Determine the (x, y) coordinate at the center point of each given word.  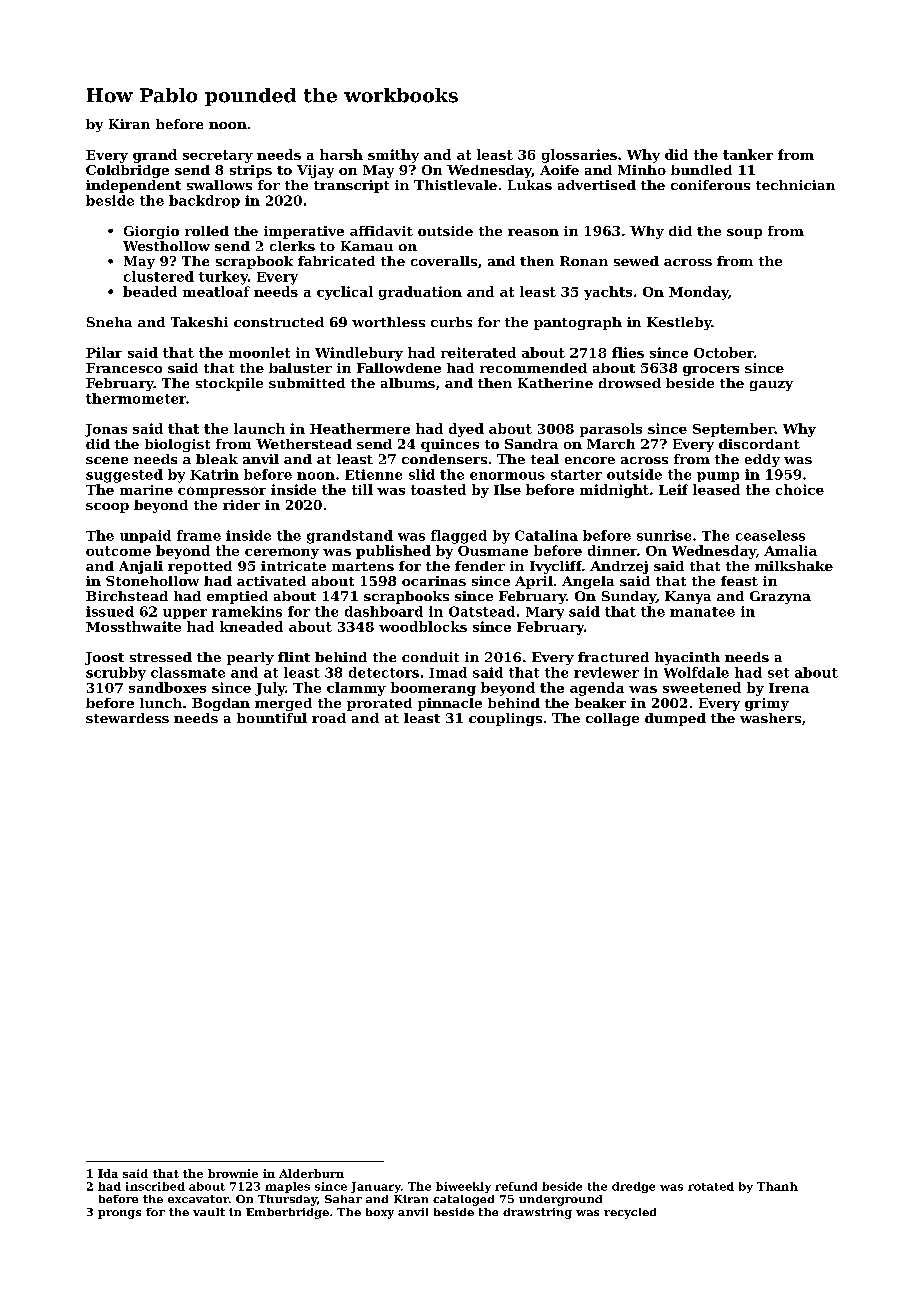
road (329, 718)
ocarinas (434, 581)
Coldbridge (127, 171)
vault (209, 1212)
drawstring (537, 1213)
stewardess (127, 718)
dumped (675, 719)
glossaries (579, 156)
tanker (748, 154)
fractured (613, 657)
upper (185, 614)
